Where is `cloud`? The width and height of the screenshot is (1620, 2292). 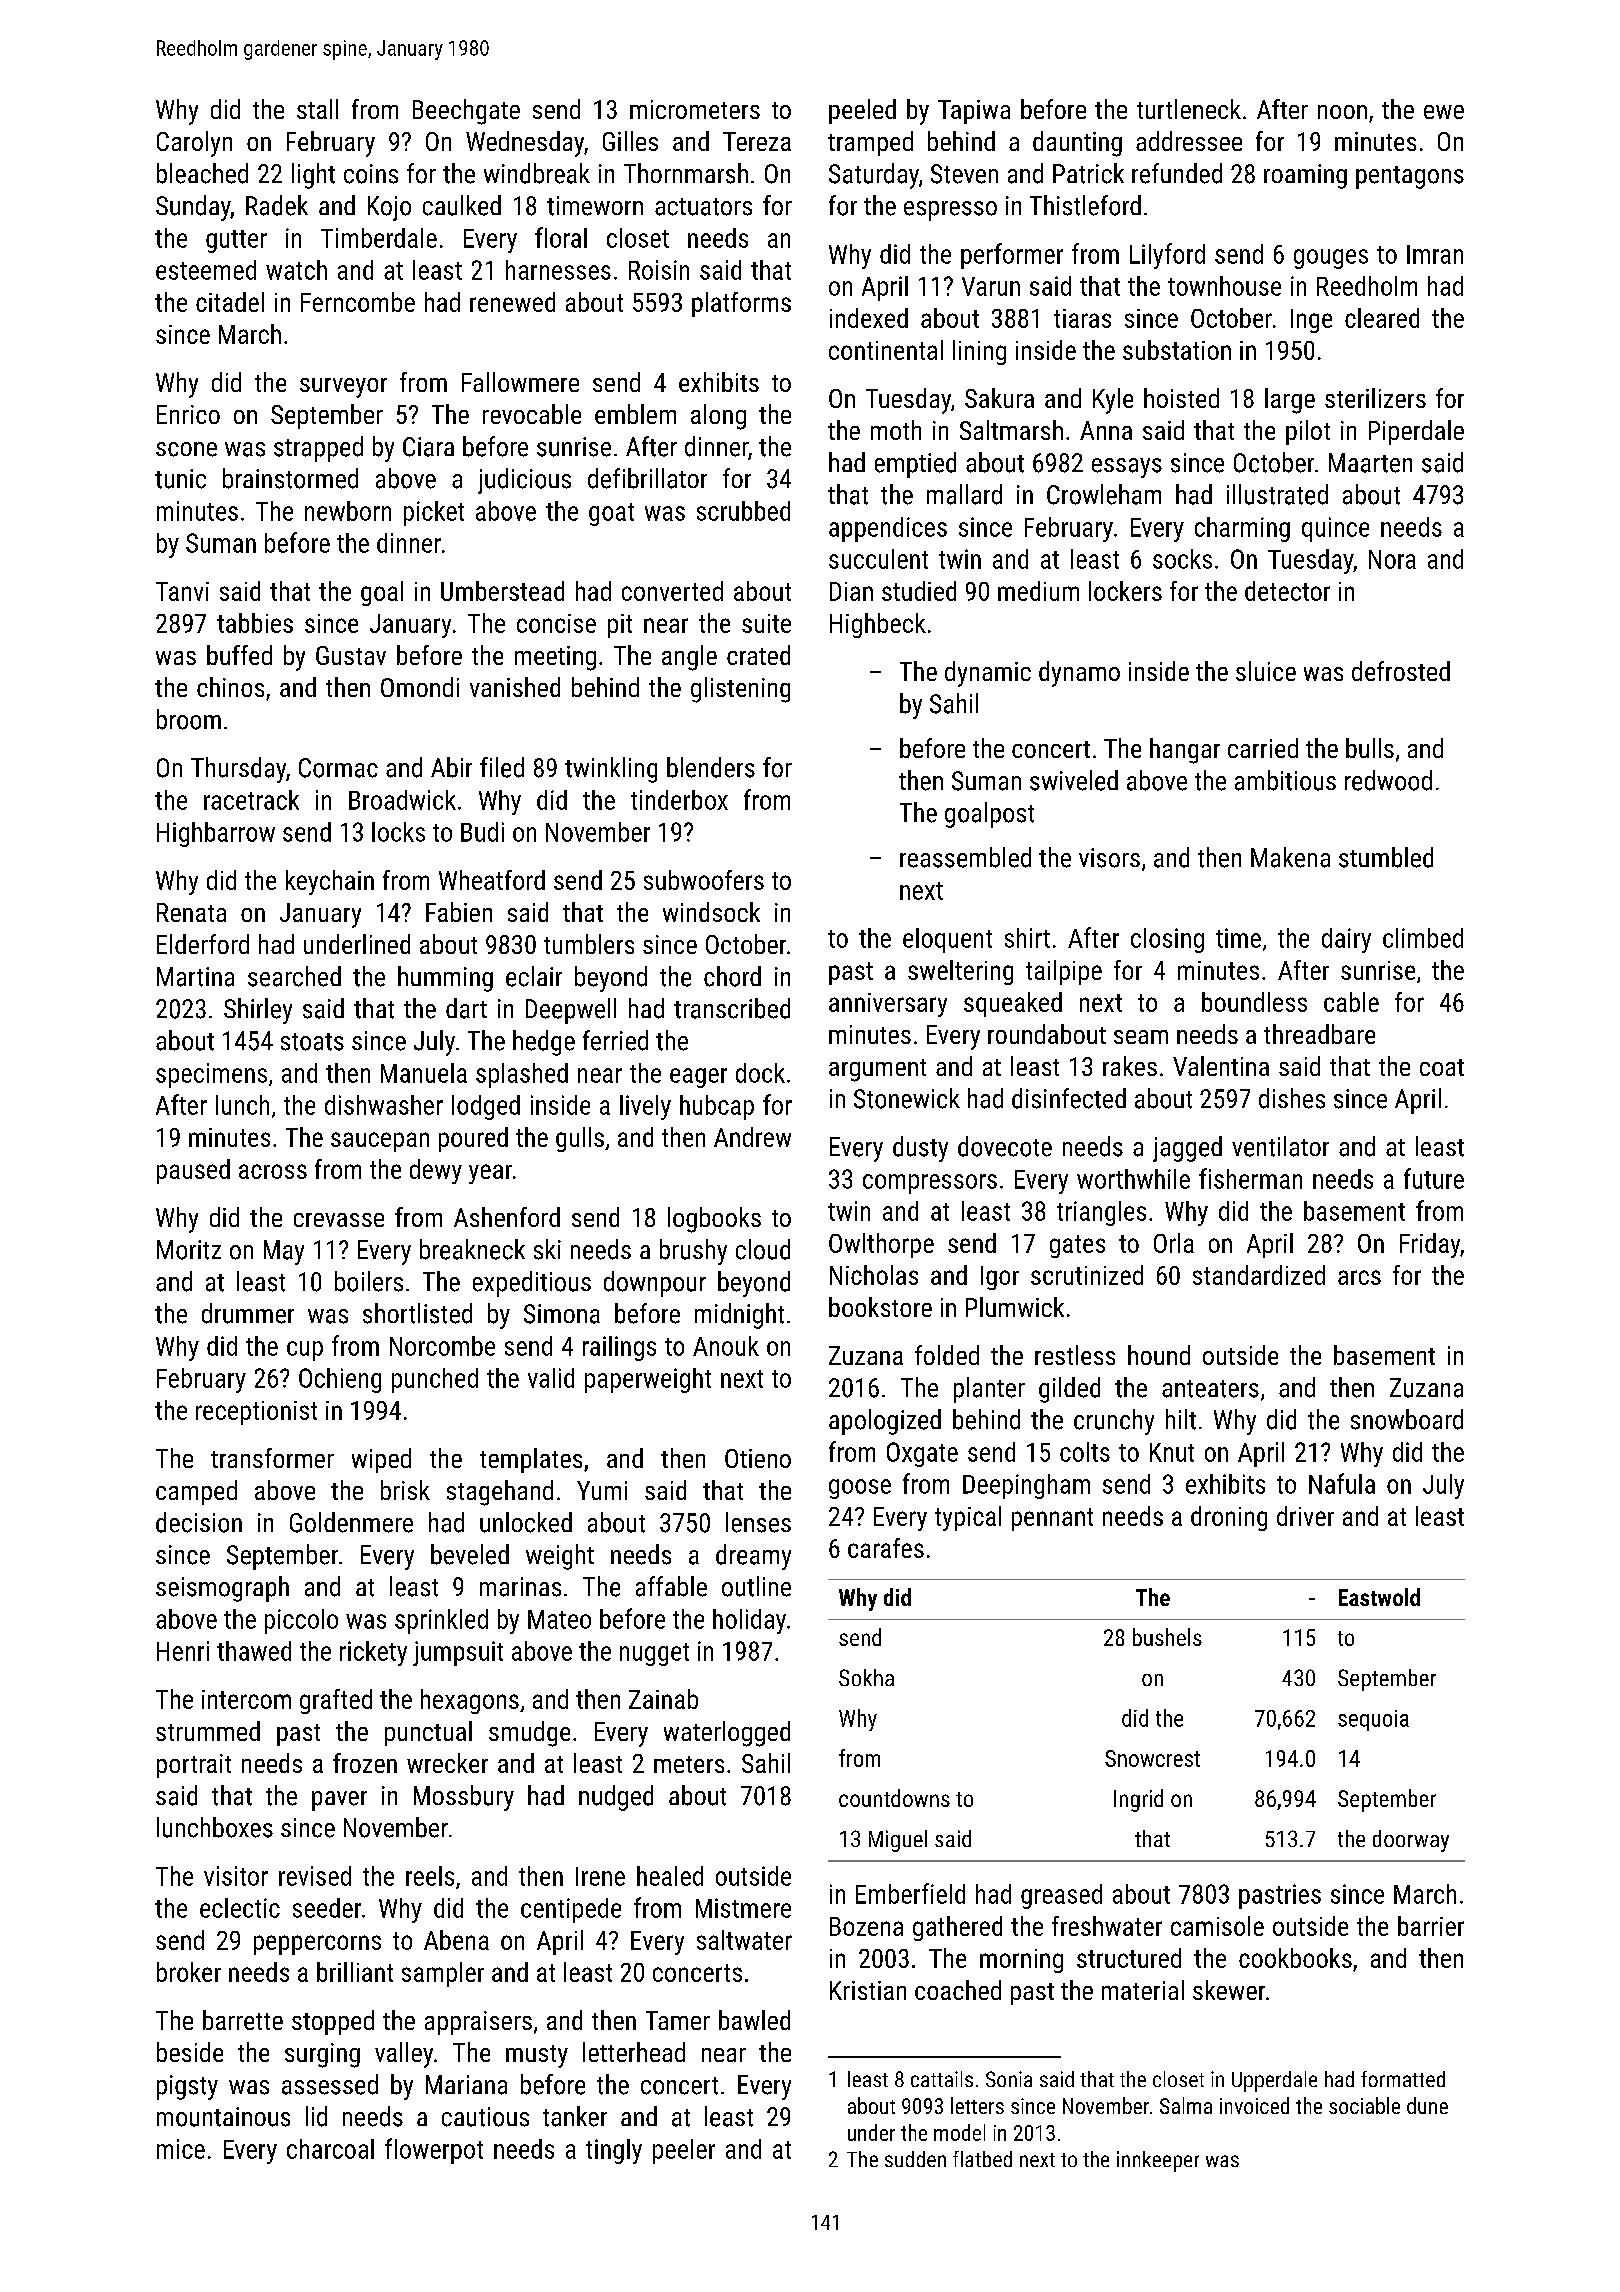 cloud is located at coordinates (763, 1249).
